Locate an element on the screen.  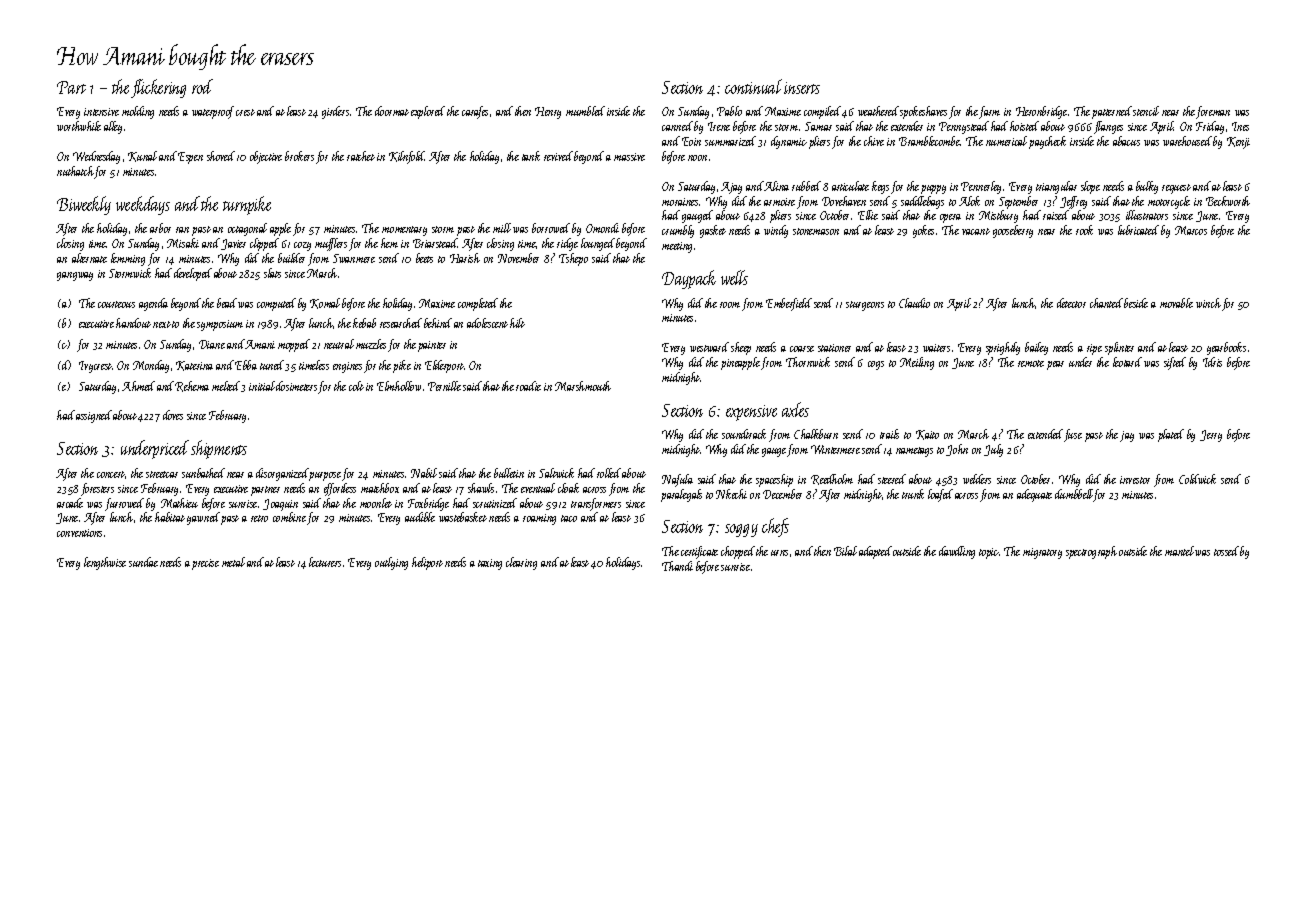
slats is located at coordinates (272, 273).
